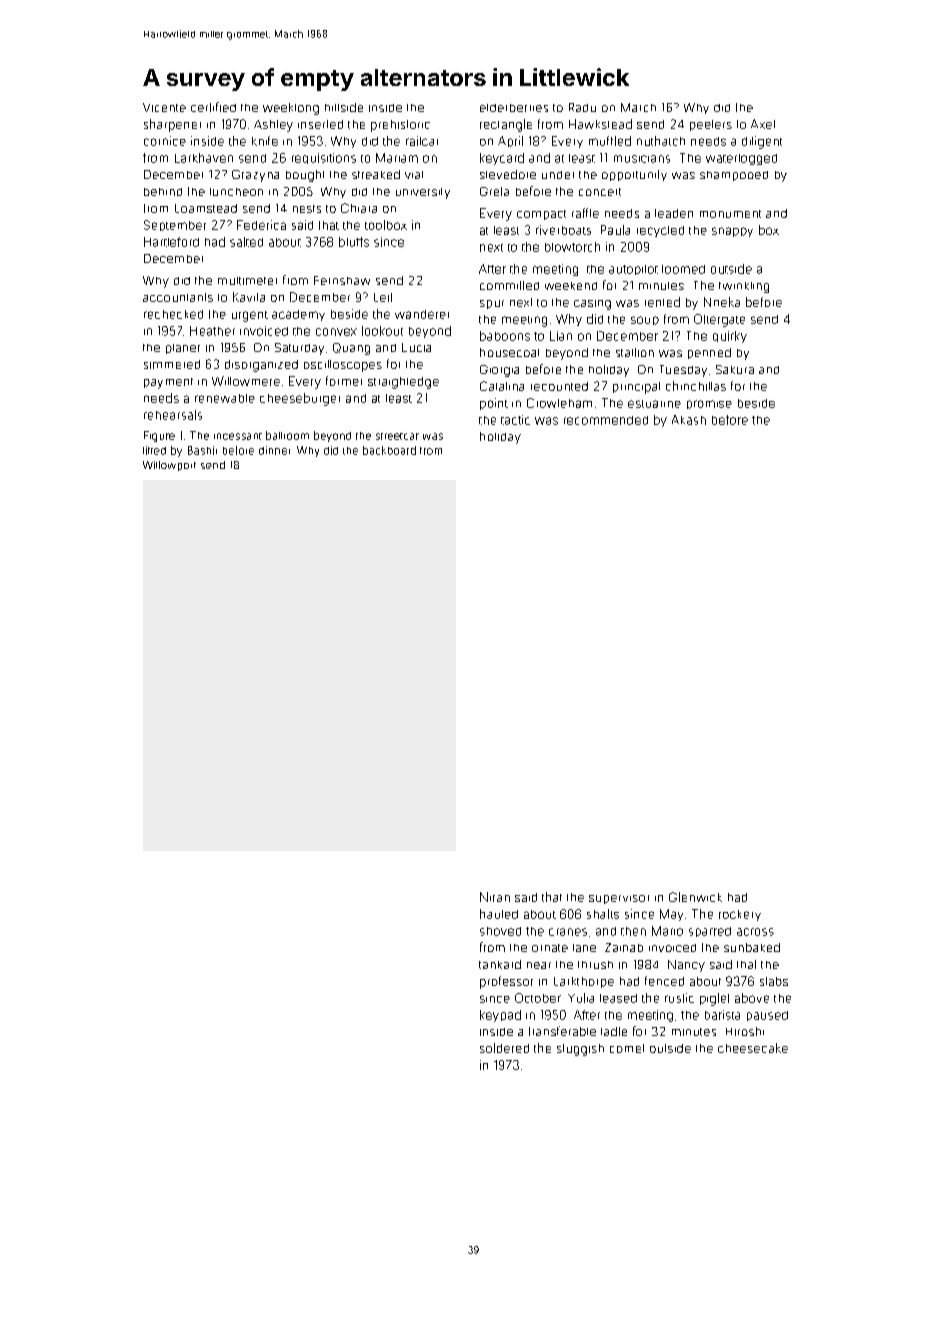 Image resolution: width=935 pixels, height=1328 pixels. What do you see at coordinates (606, 420) in the screenshot?
I see `recommended` at bounding box center [606, 420].
